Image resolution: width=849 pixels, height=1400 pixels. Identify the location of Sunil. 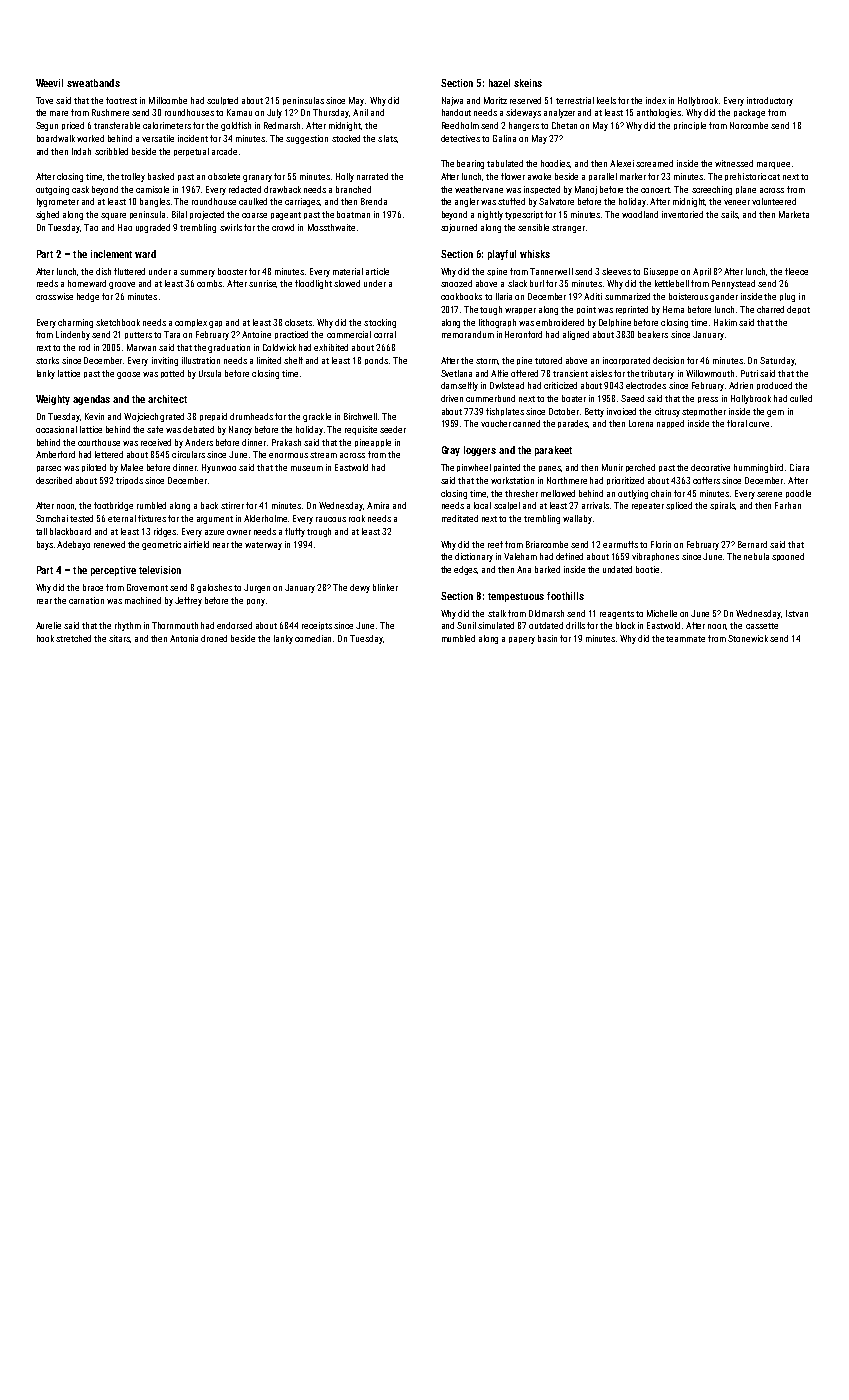
(466, 625).
